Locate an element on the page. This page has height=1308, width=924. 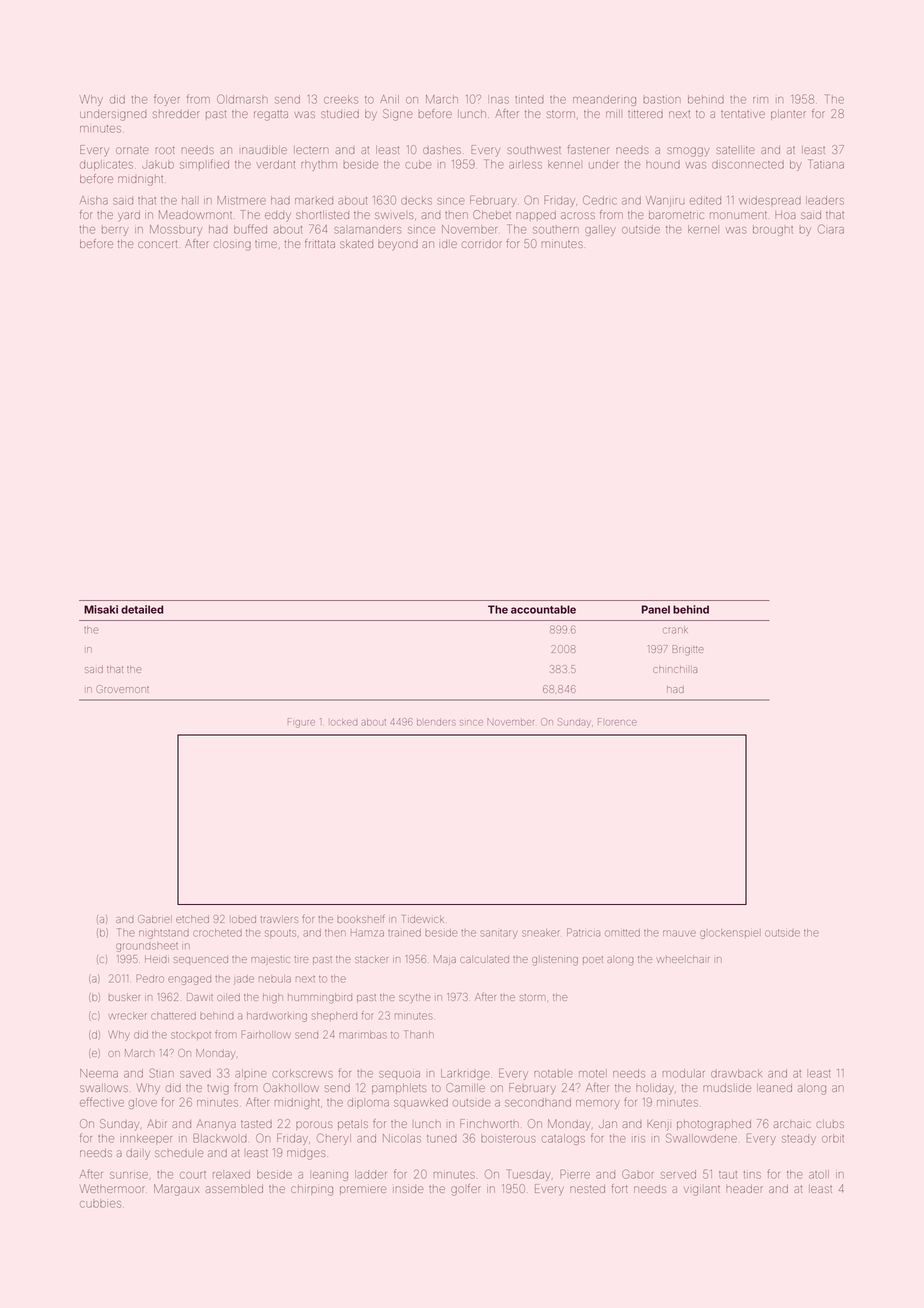
blenders is located at coordinates (435, 723).
